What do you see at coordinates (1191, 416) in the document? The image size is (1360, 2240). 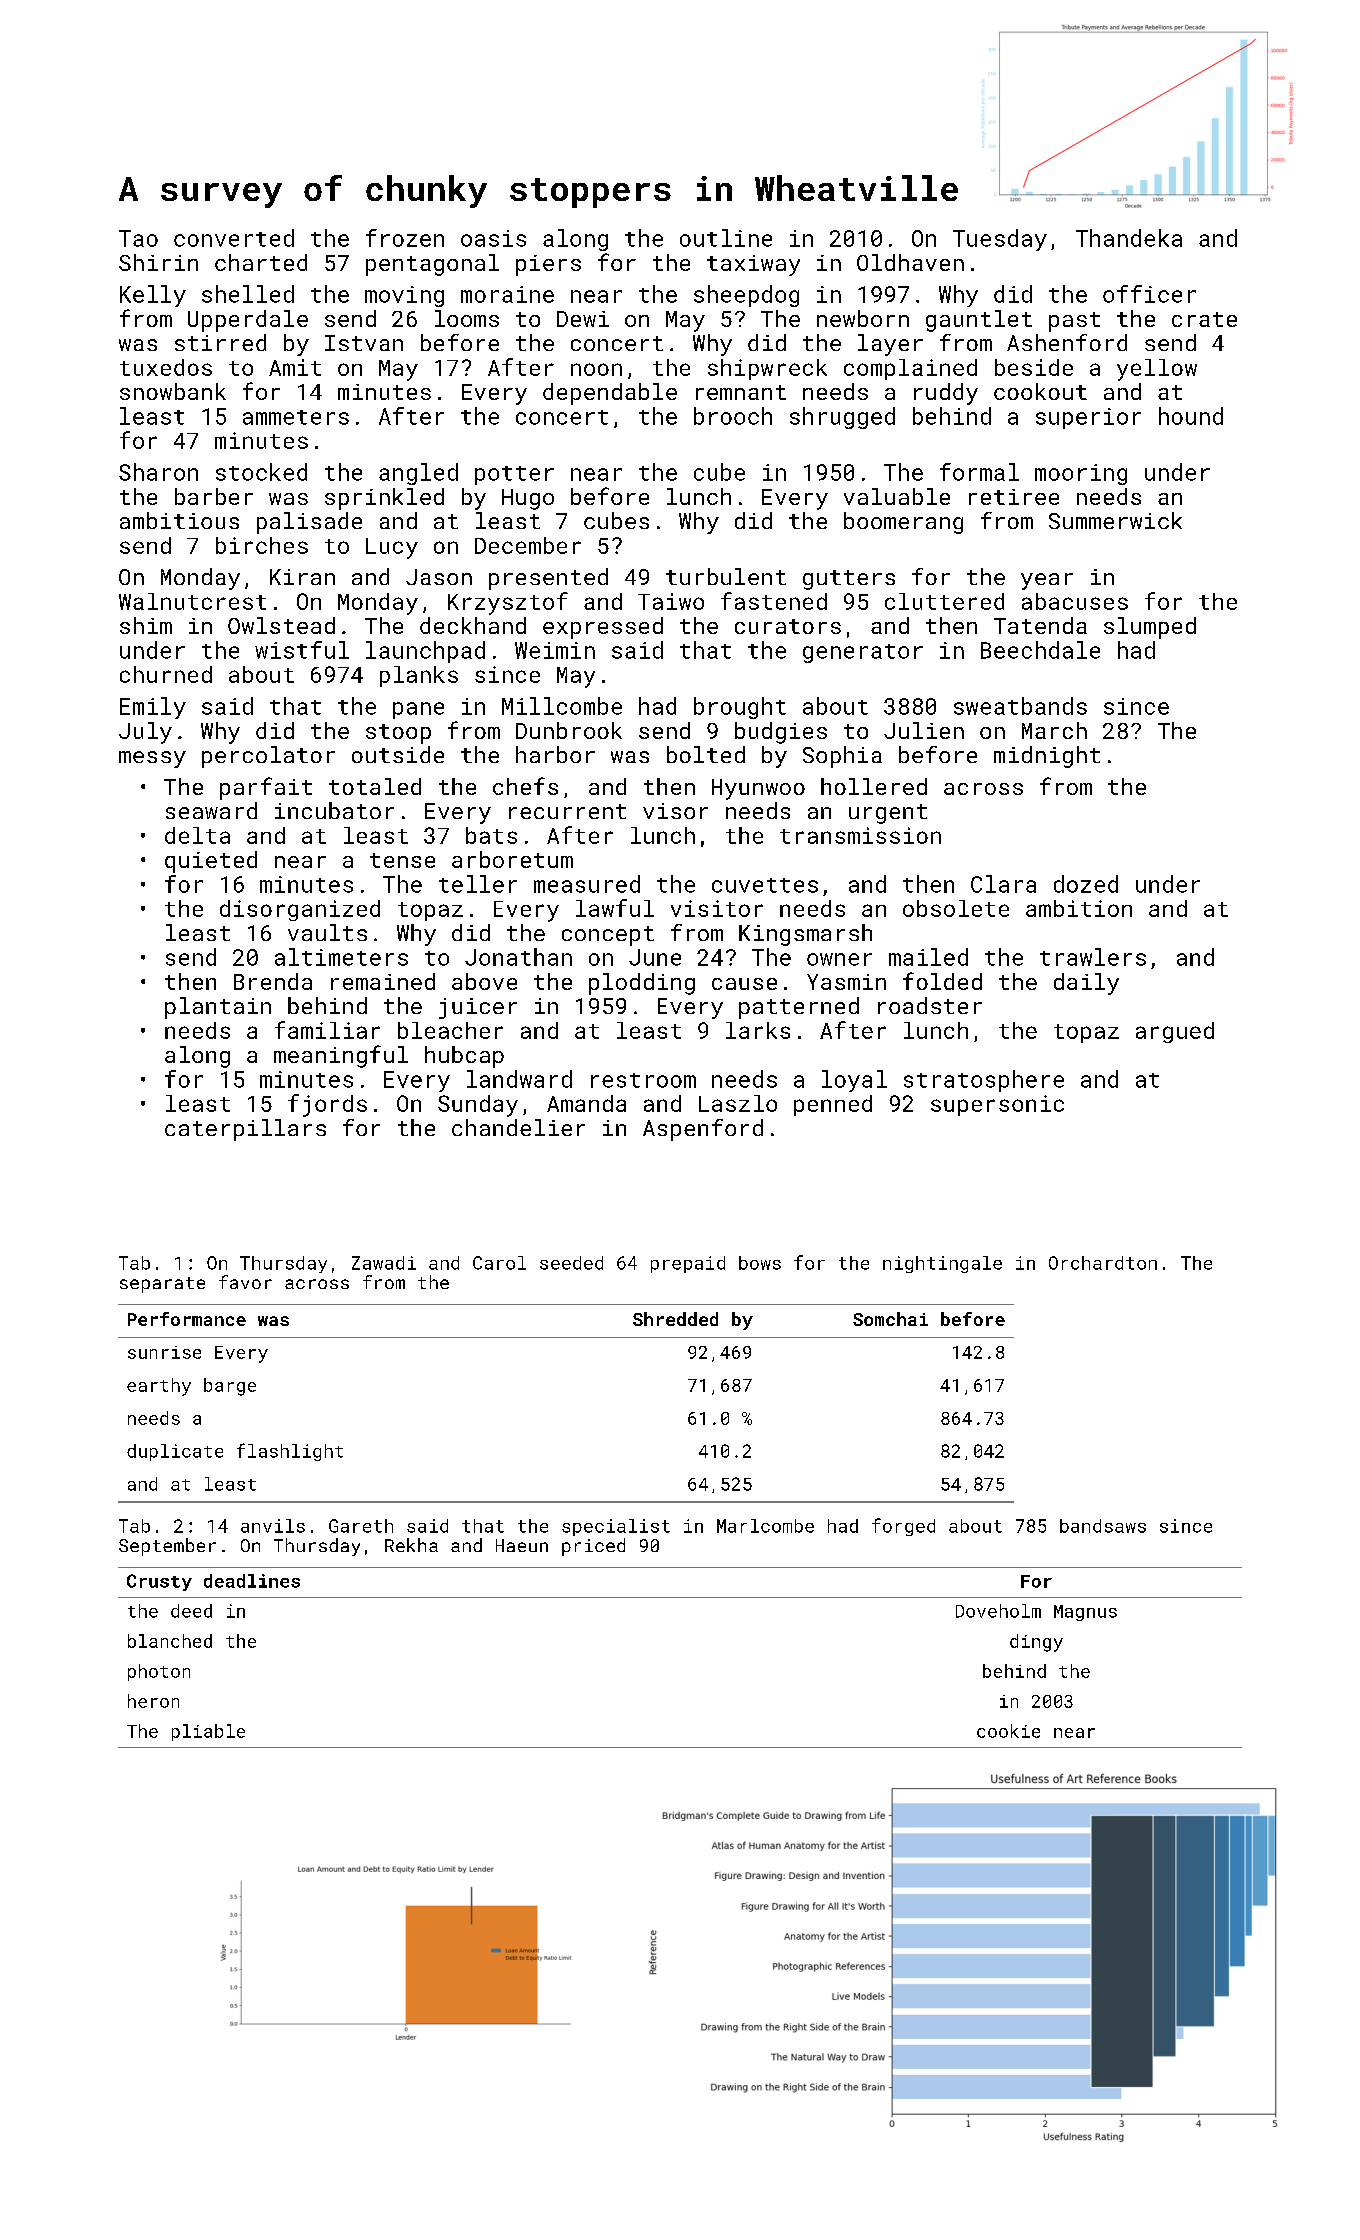 I see `hound` at bounding box center [1191, 416].
